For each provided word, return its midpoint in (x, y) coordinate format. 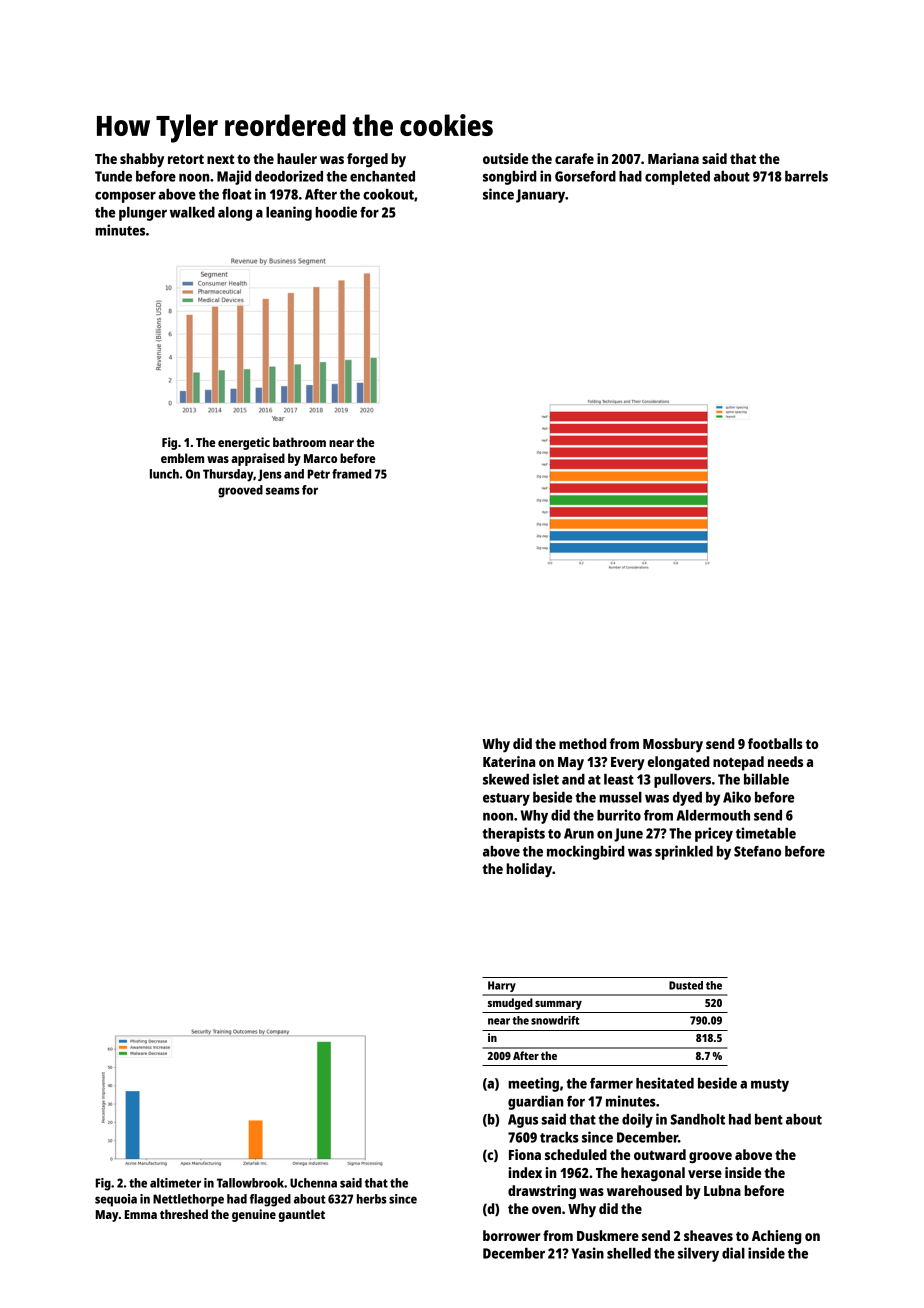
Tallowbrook (250, 1183)
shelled (629, 1253)
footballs (775, 743)
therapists (513, 834)
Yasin (587, 1253)
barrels (806, 176)
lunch (164, 474)
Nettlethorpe (188, 1200)
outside (505, 158)
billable (766, 779)
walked (192, 212)
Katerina (509, 761)
